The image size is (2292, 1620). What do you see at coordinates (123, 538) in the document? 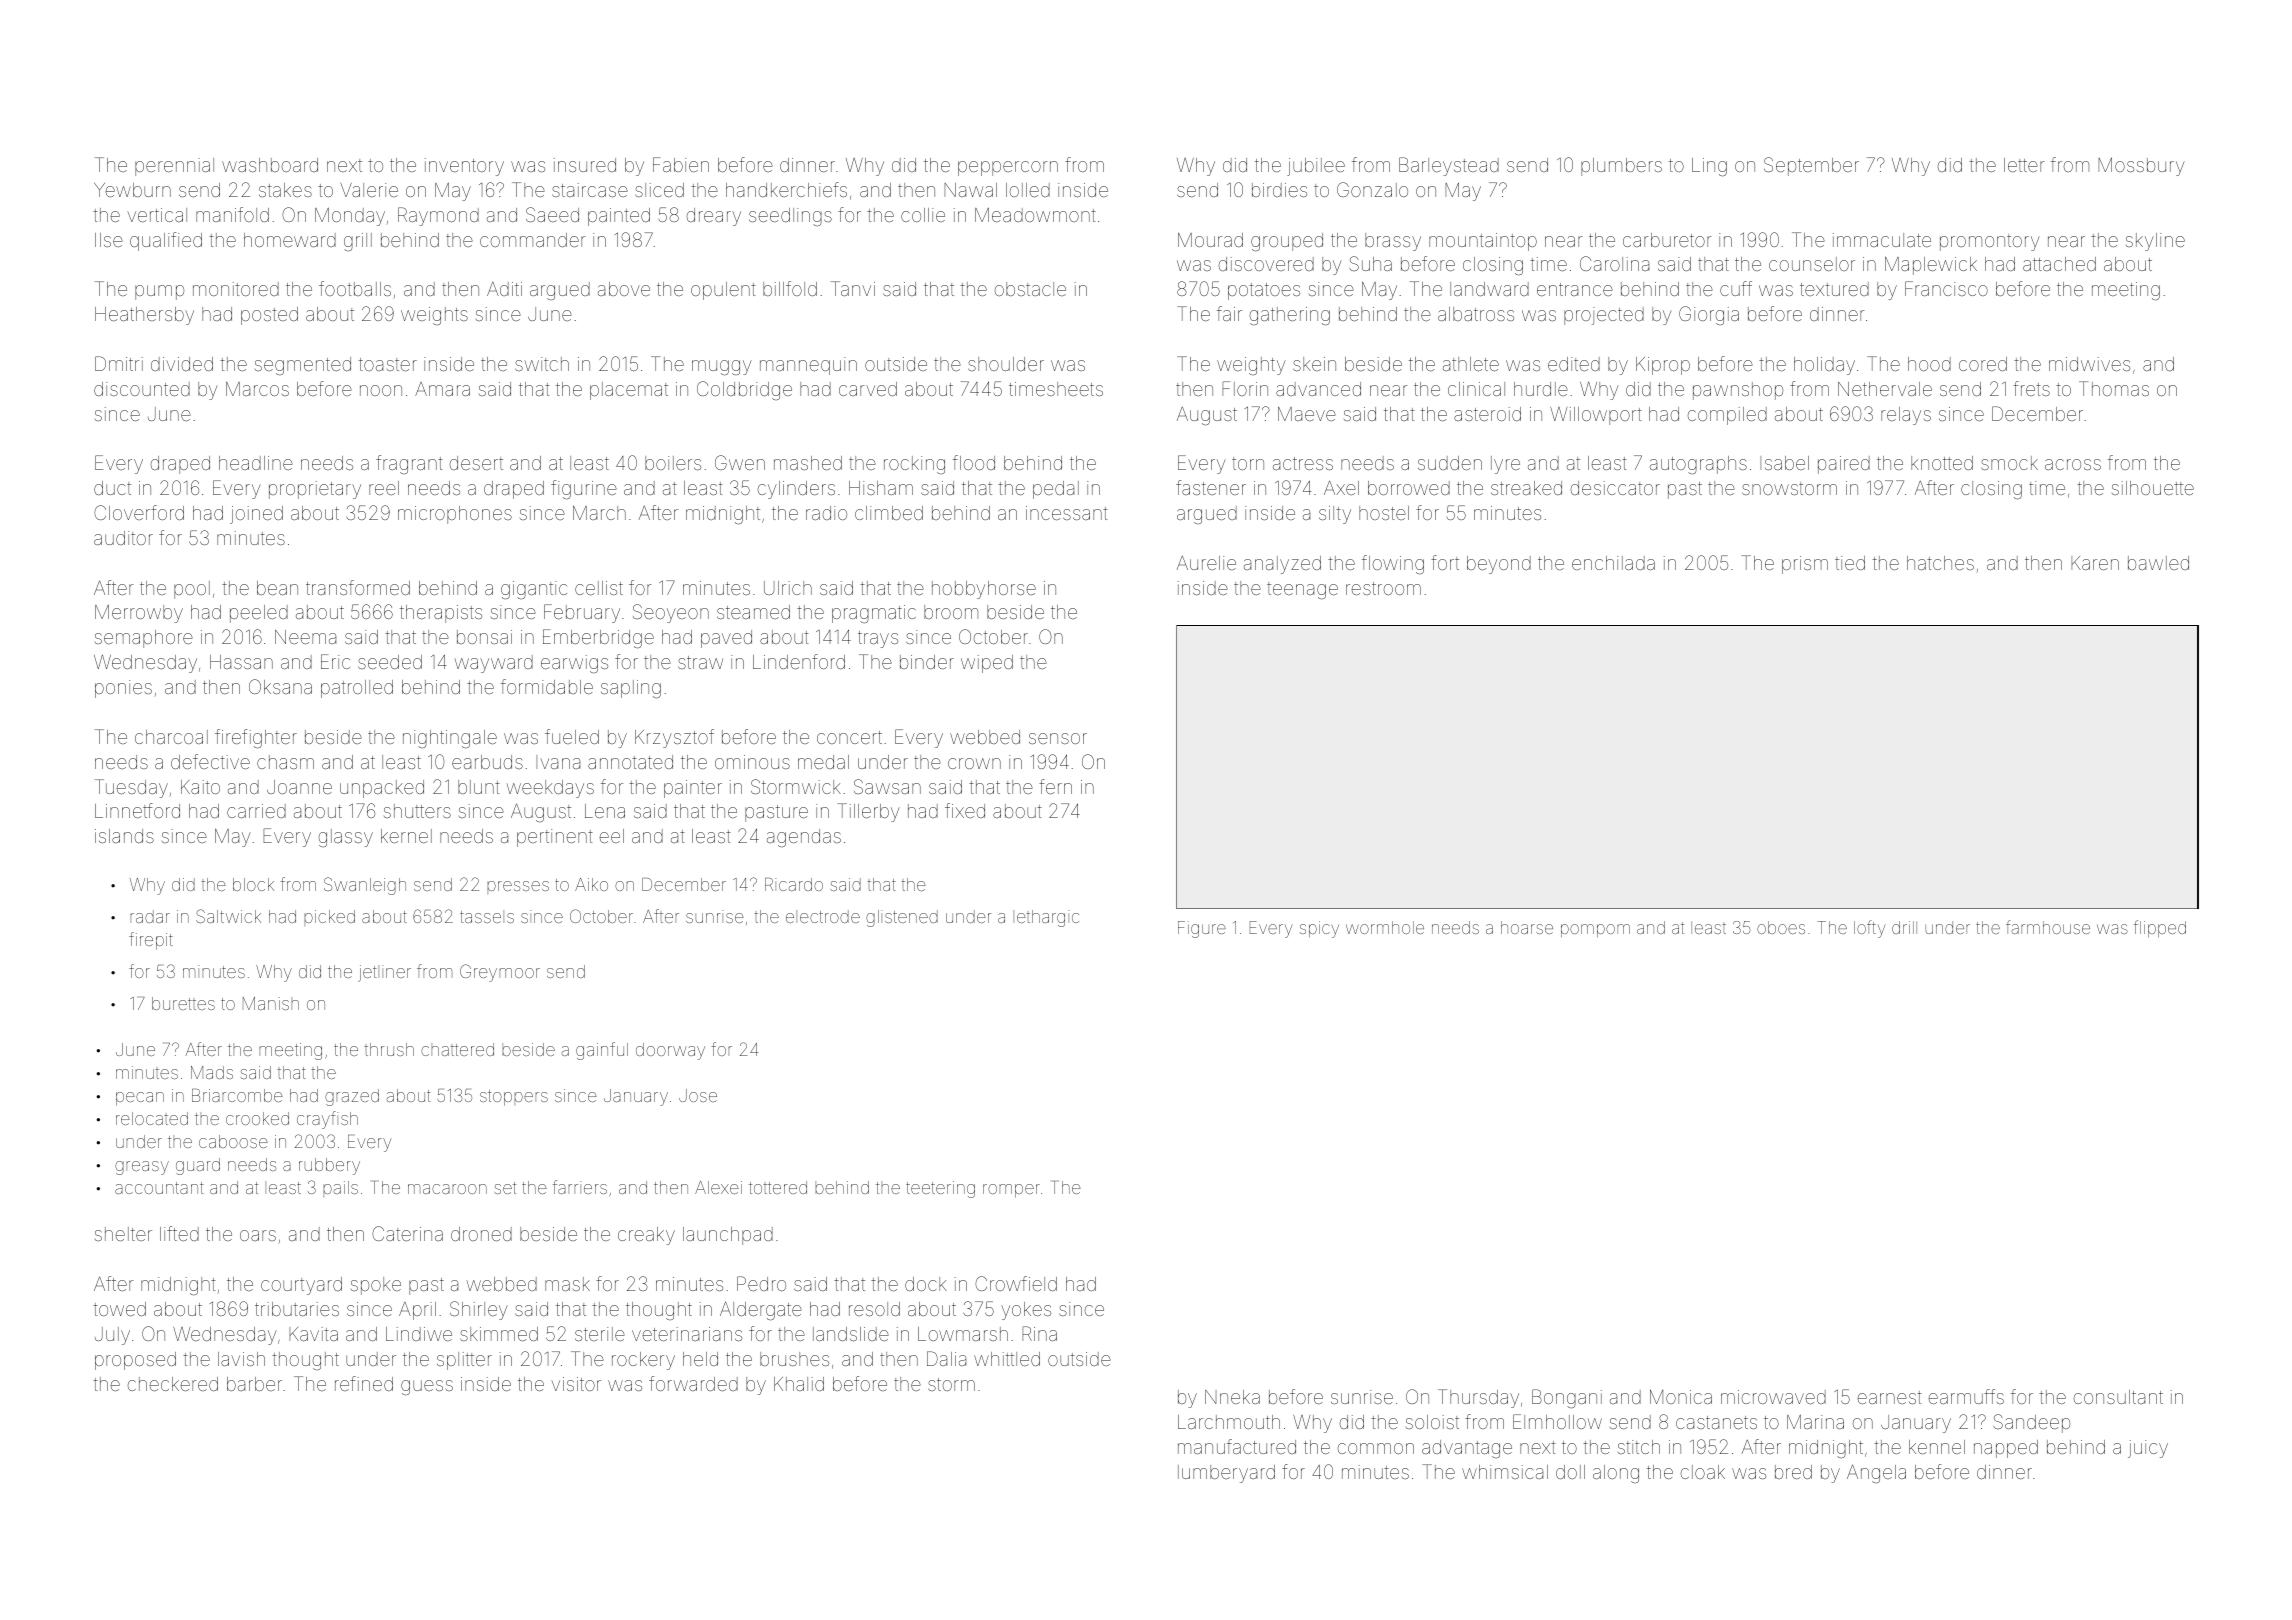
I see `auditor` at bounding box center [123, 538].
